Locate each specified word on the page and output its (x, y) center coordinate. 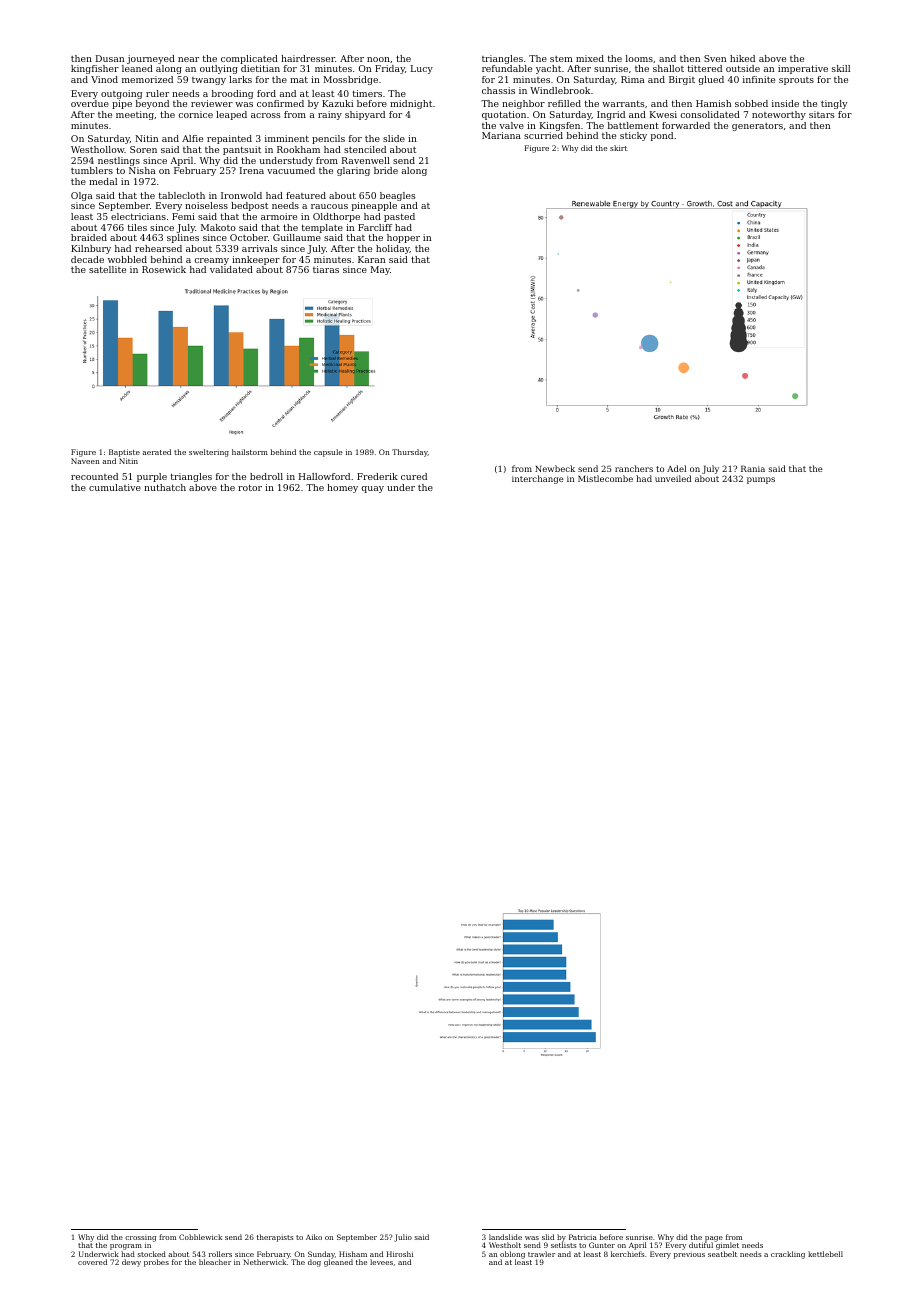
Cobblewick (200, 1237)
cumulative (115, 487)
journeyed (151, 59)
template (322, 228)
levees (381, 1262)
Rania (753, 468)
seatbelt (722, 1254)
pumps (761, 480)
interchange (538, 479)
